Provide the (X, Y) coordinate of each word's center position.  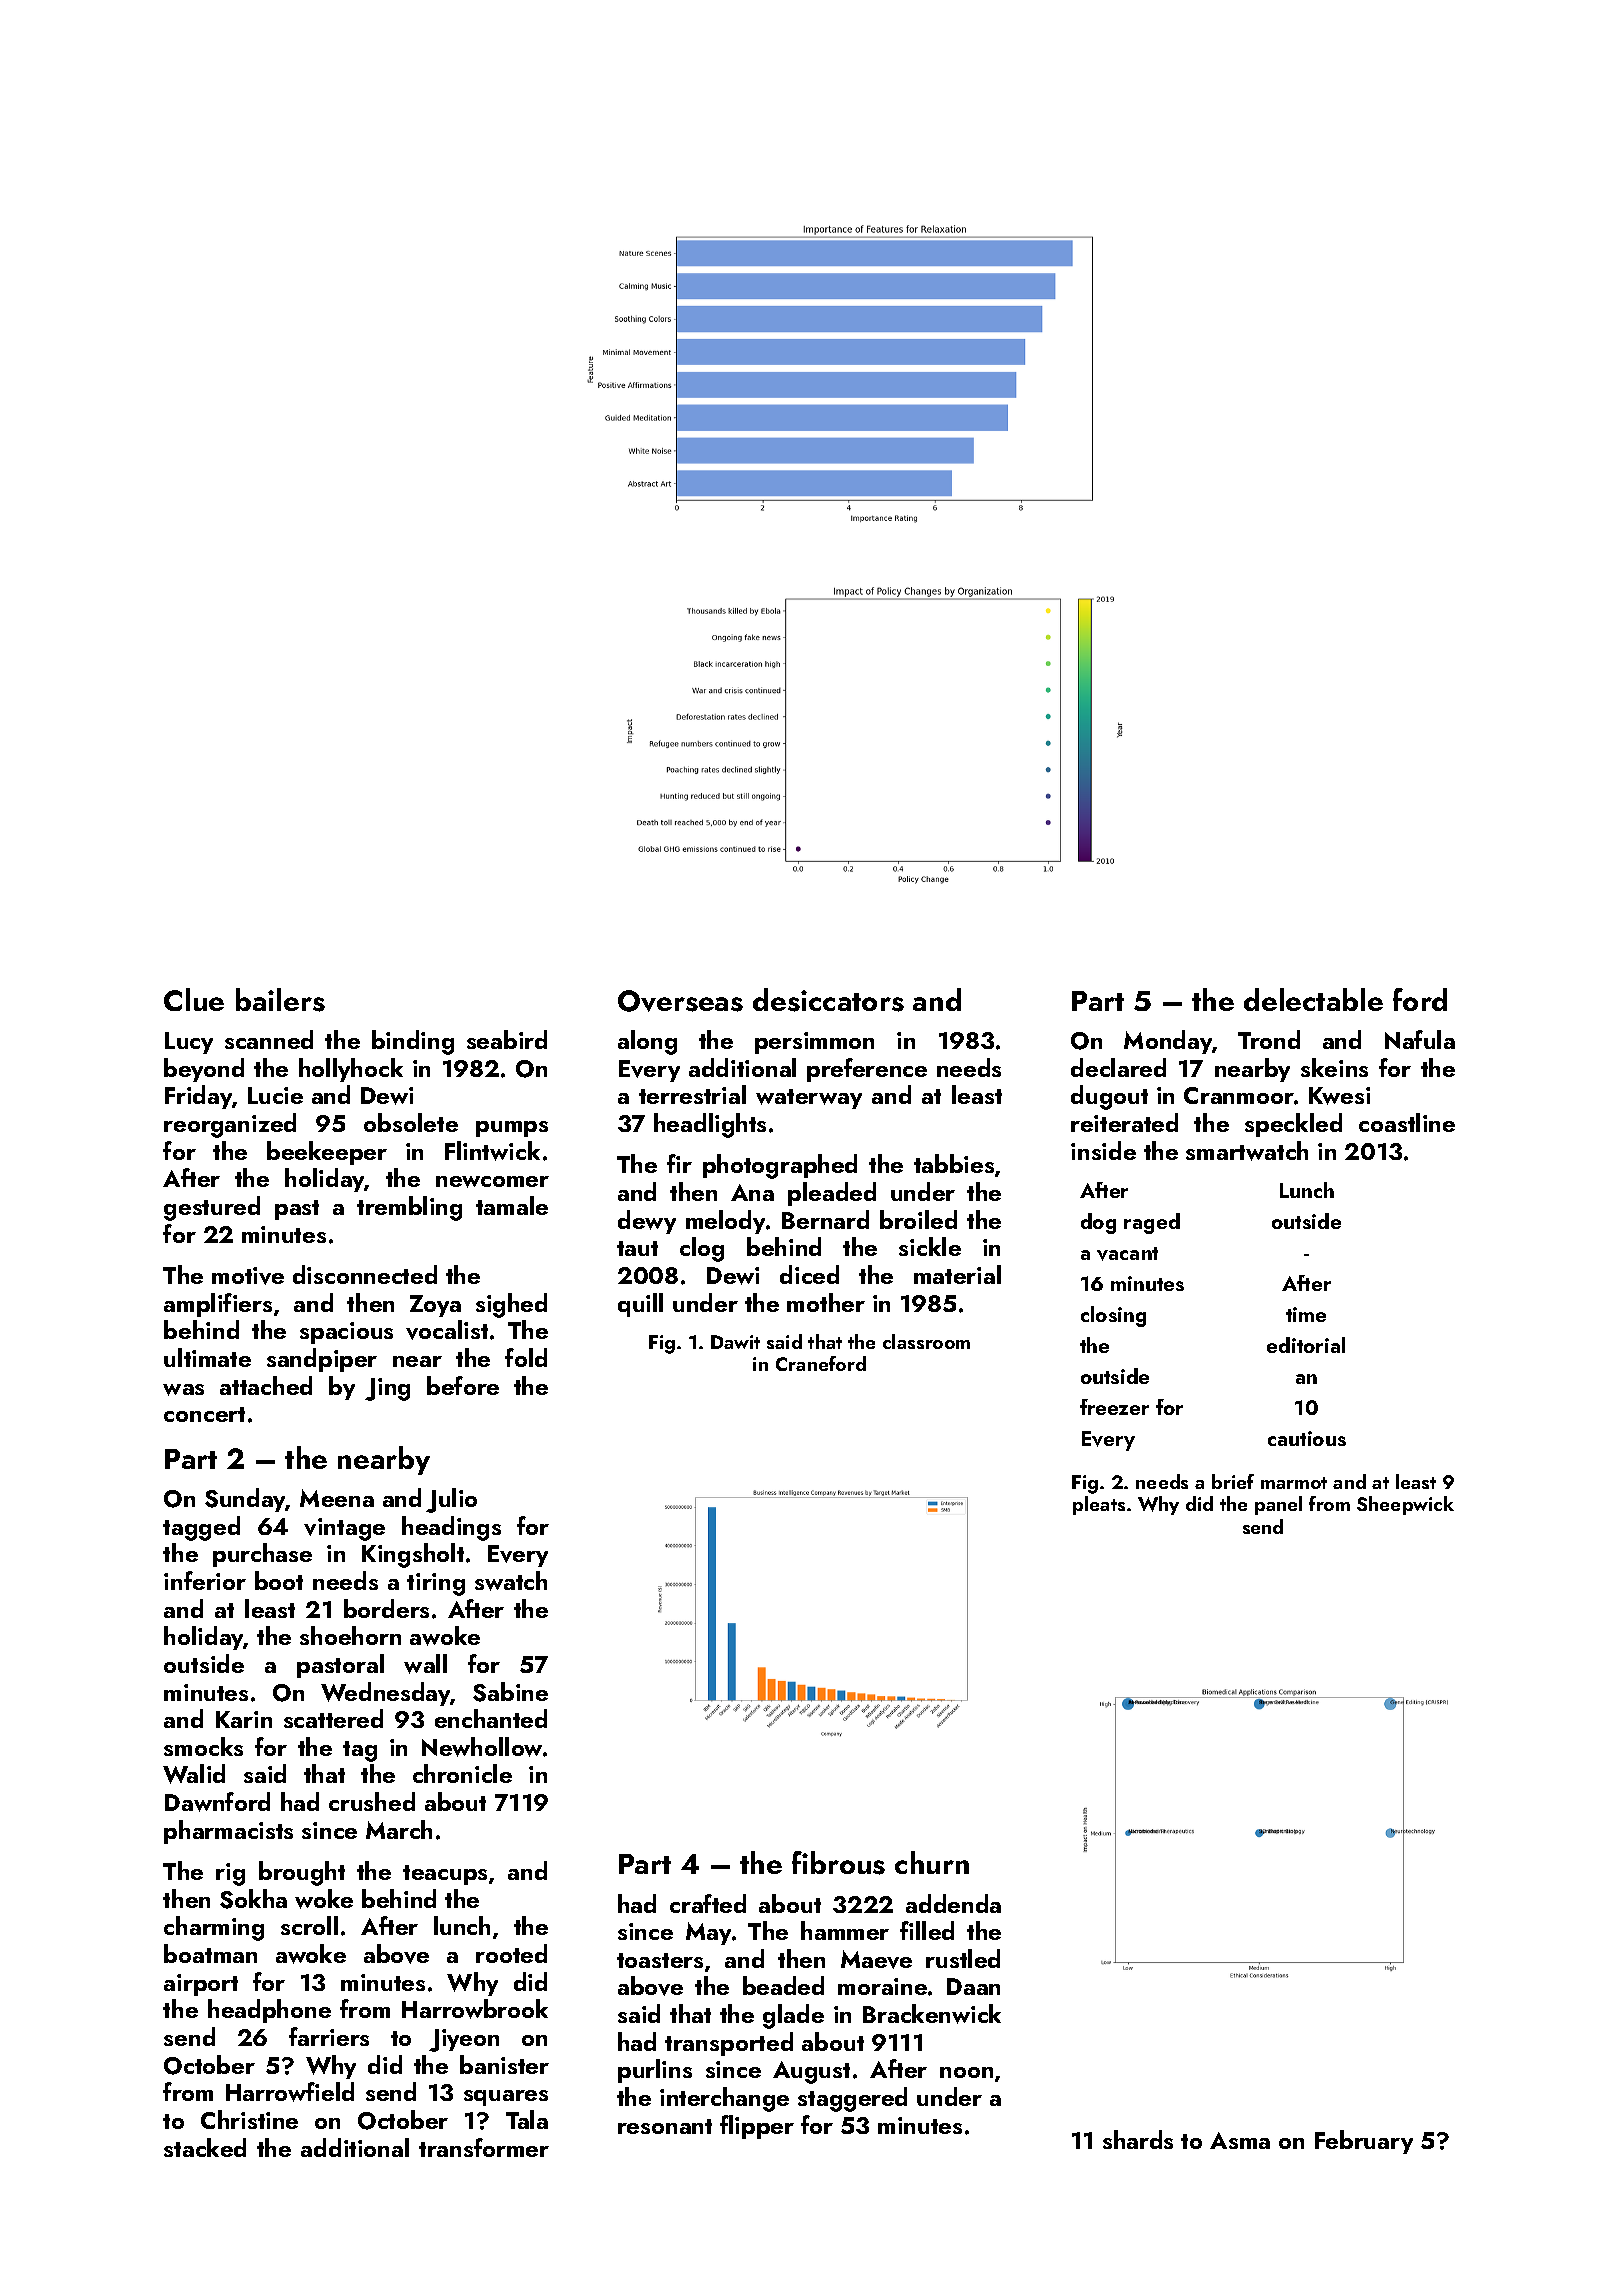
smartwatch (1247, 1151)
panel (1278, 1505)
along (647, 1042)
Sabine (510, 1692)
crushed (372, 1801)
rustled (963, 1958)
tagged (201, 1528)
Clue (194, 999)
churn (932, 1862)
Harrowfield (290, 2092)
